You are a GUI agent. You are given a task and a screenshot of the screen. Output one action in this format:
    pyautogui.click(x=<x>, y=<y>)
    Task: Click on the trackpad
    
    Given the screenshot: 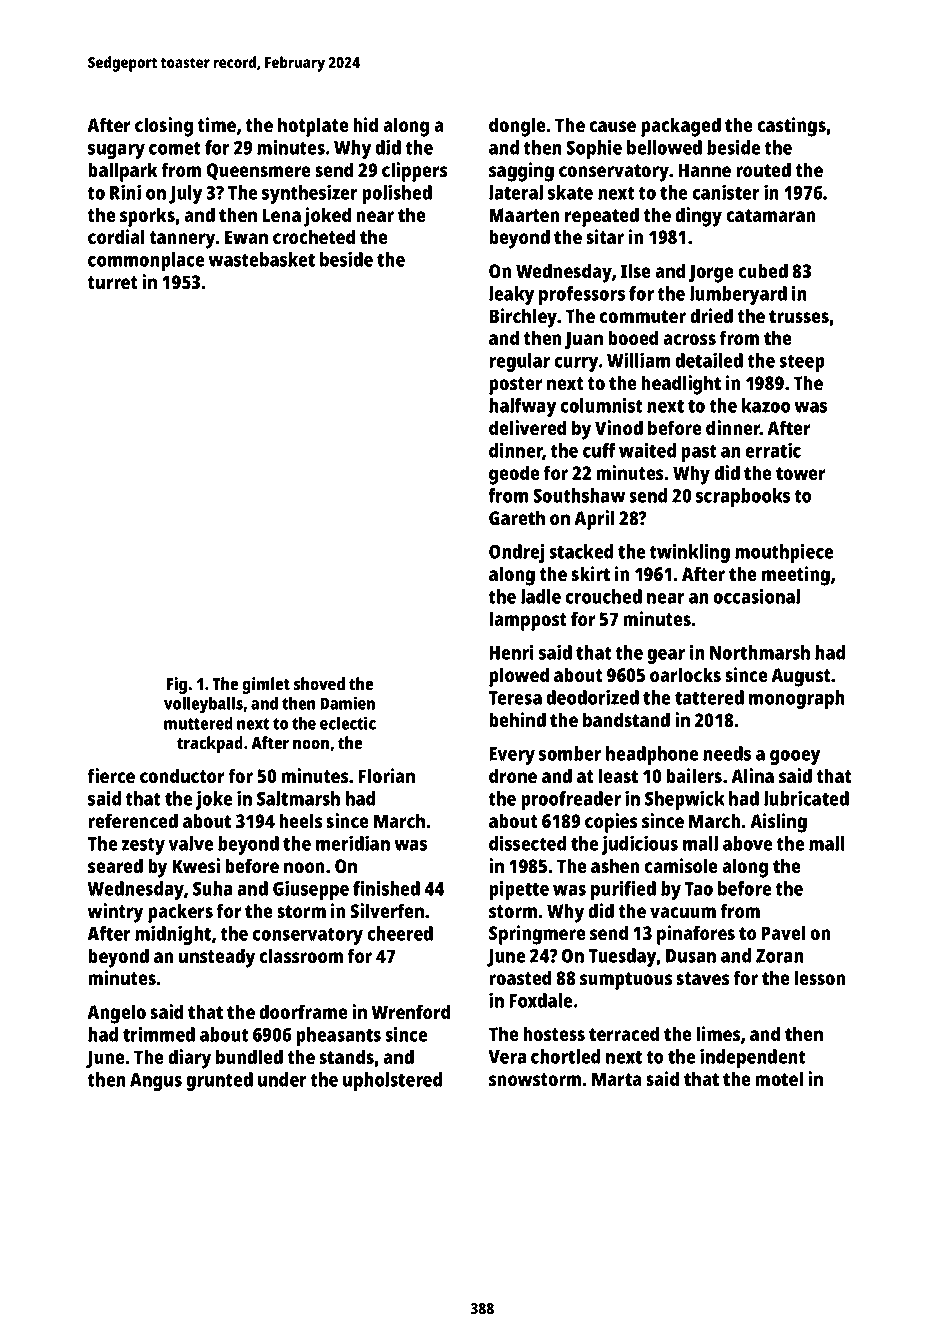 What is the action you would take?
    pyautogui.click(x=210, y=744)
